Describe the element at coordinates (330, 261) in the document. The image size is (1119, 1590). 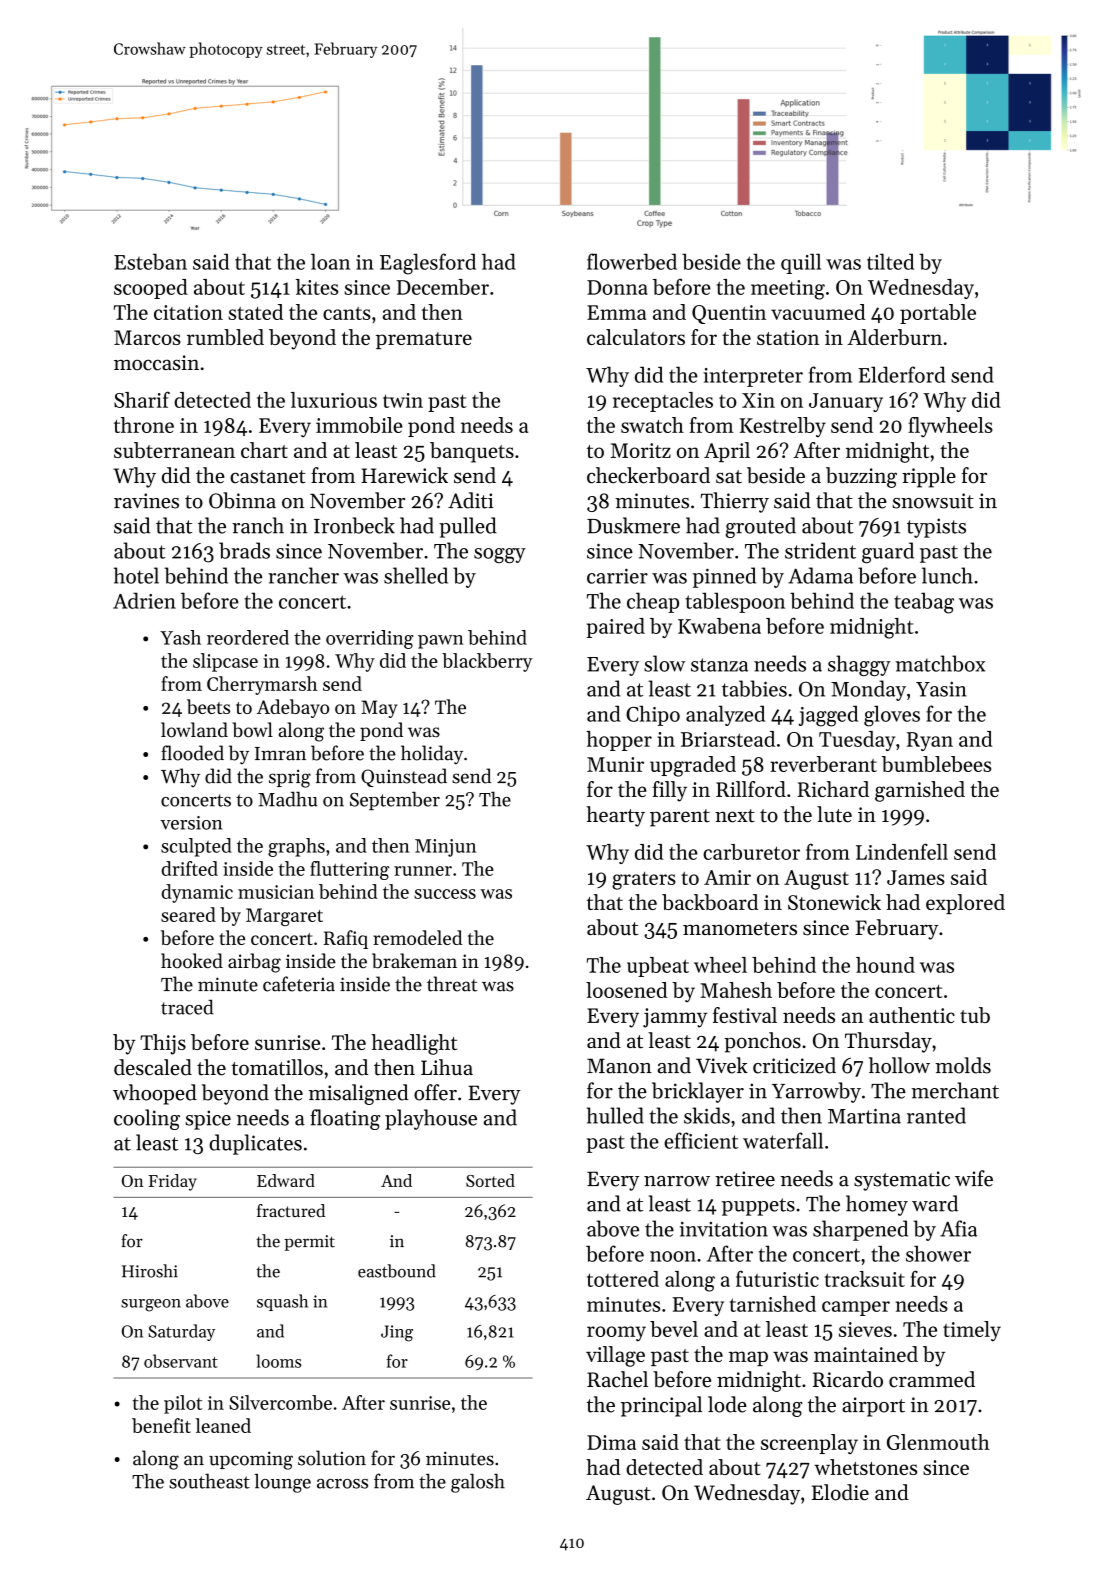
I see `loan` at that location.
